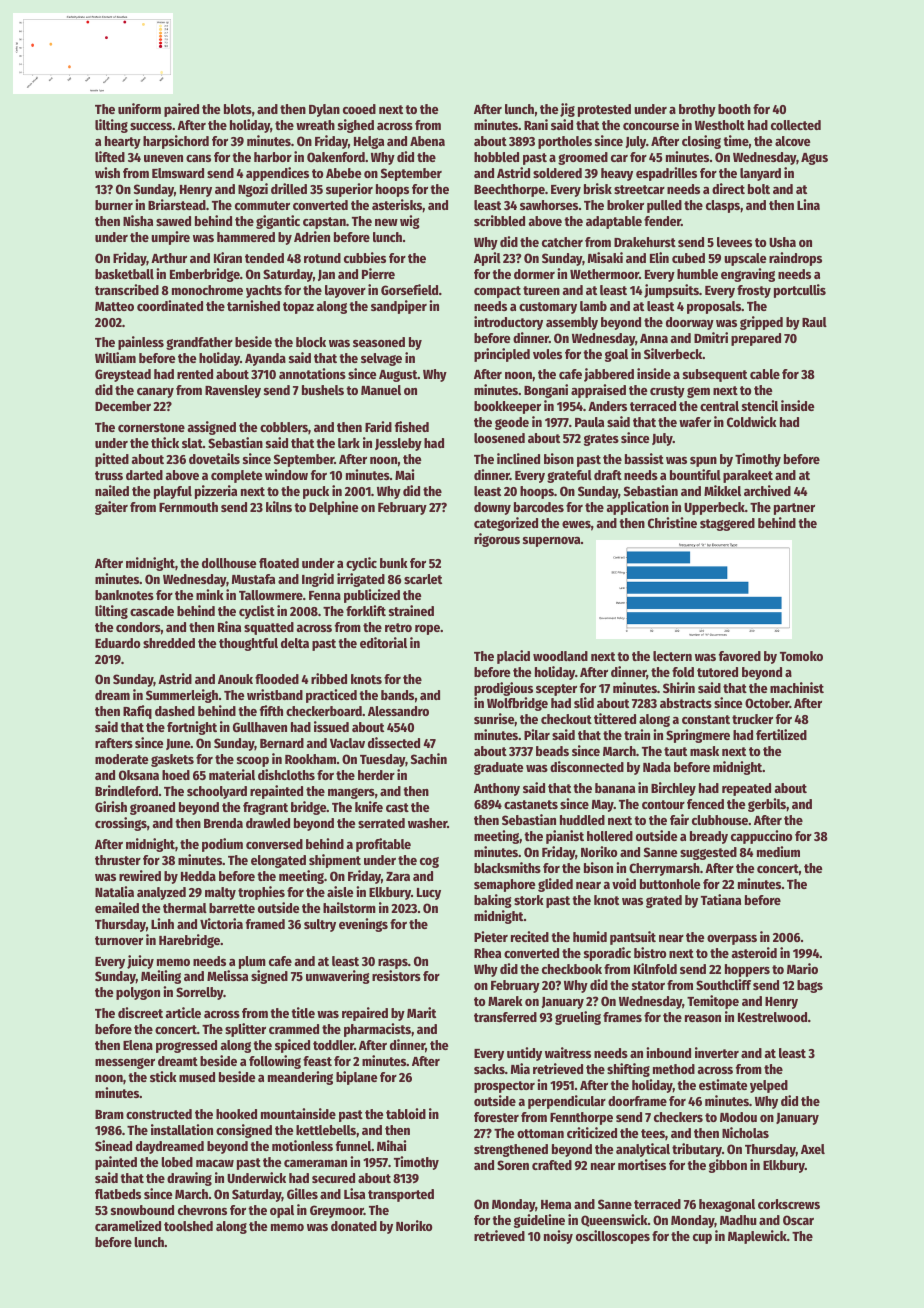 This screenshot has height=1308, width=924. Describe the element at coordinates (719, 406) in the screenshot. I see `central` at that location.
